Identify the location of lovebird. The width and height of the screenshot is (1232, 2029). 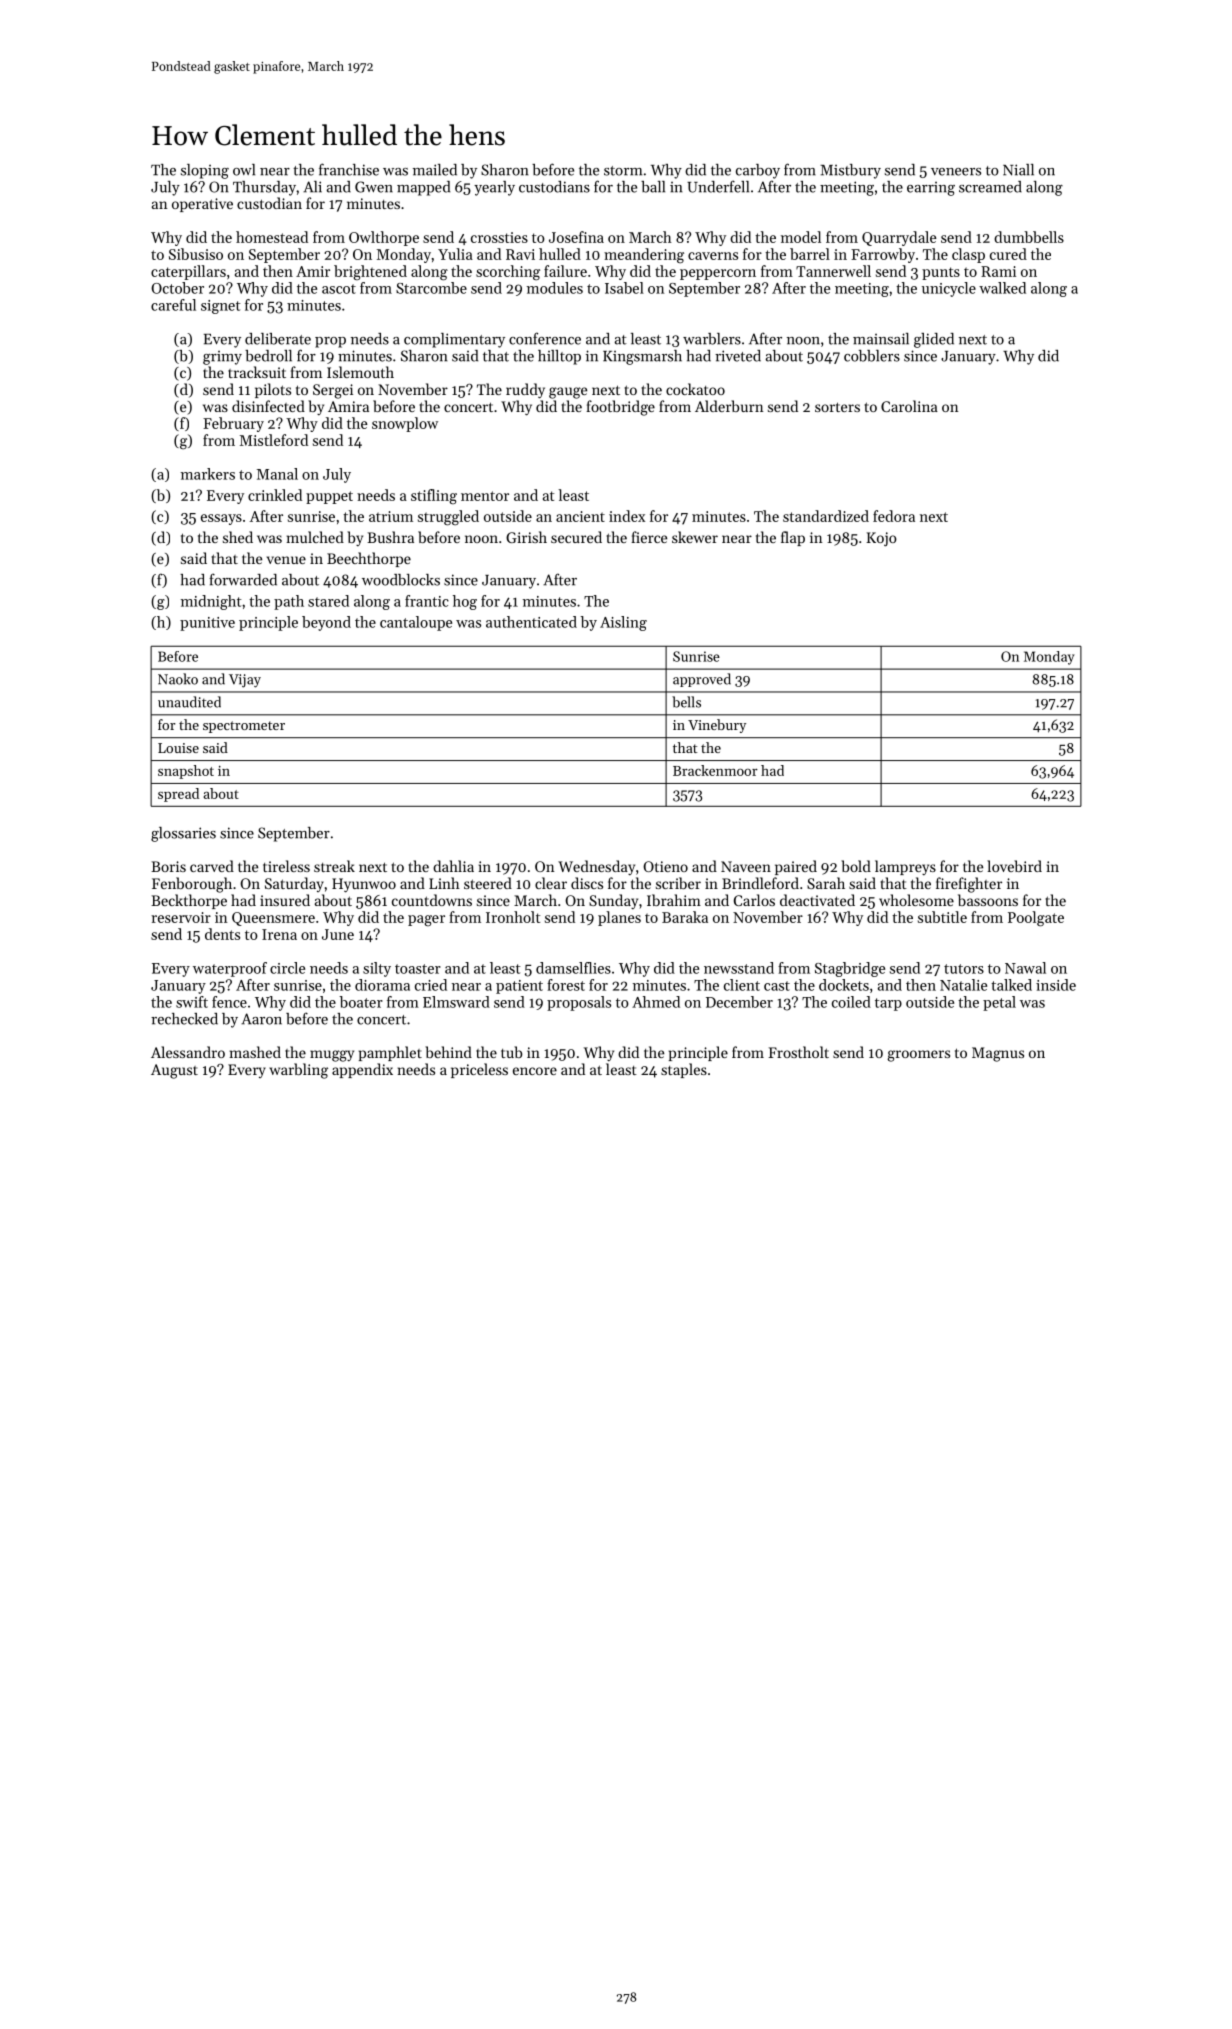
(1014, 866).
